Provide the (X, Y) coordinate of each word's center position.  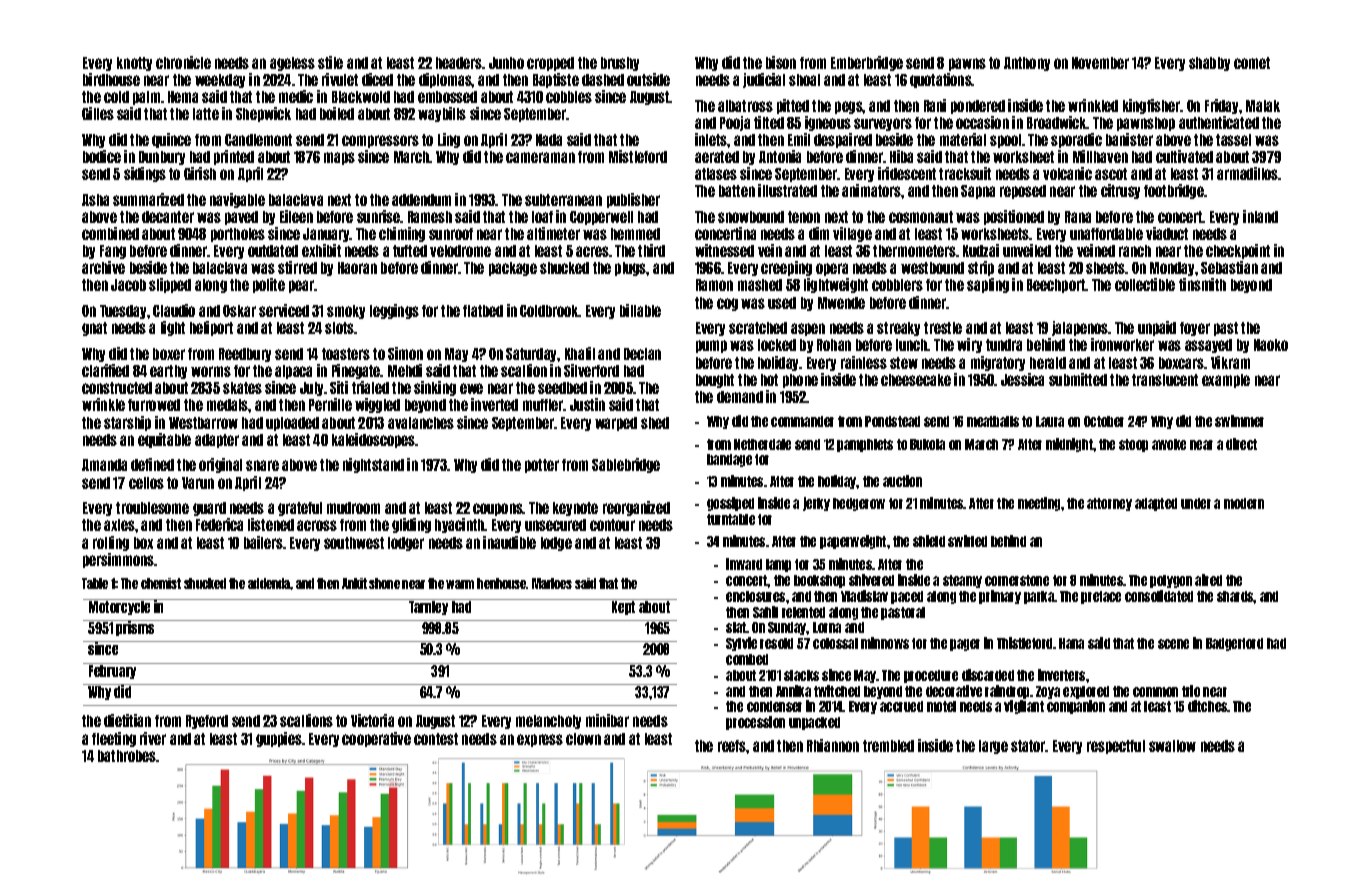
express (540, 740)
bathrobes (127, 756)
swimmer (1239, 421)
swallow (1172, 746)
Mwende (841, 303)
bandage (729, 460)
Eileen (296, 216)
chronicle (183, 62)
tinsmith (1202, 284)
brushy (620, 64)
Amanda (104, 465)
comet (1252, 63)
